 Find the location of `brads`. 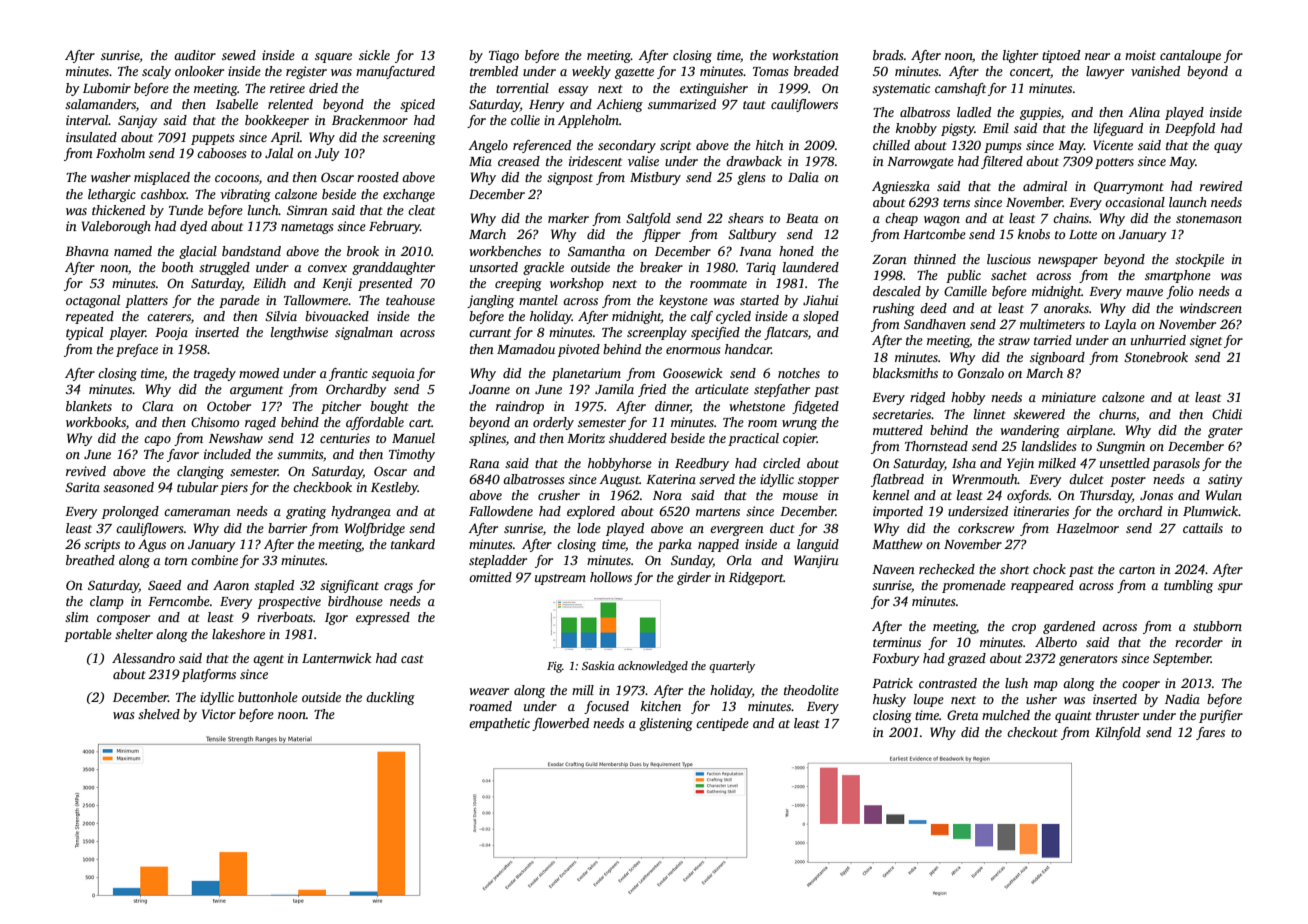

brads is located at coordinates (888, 55).
